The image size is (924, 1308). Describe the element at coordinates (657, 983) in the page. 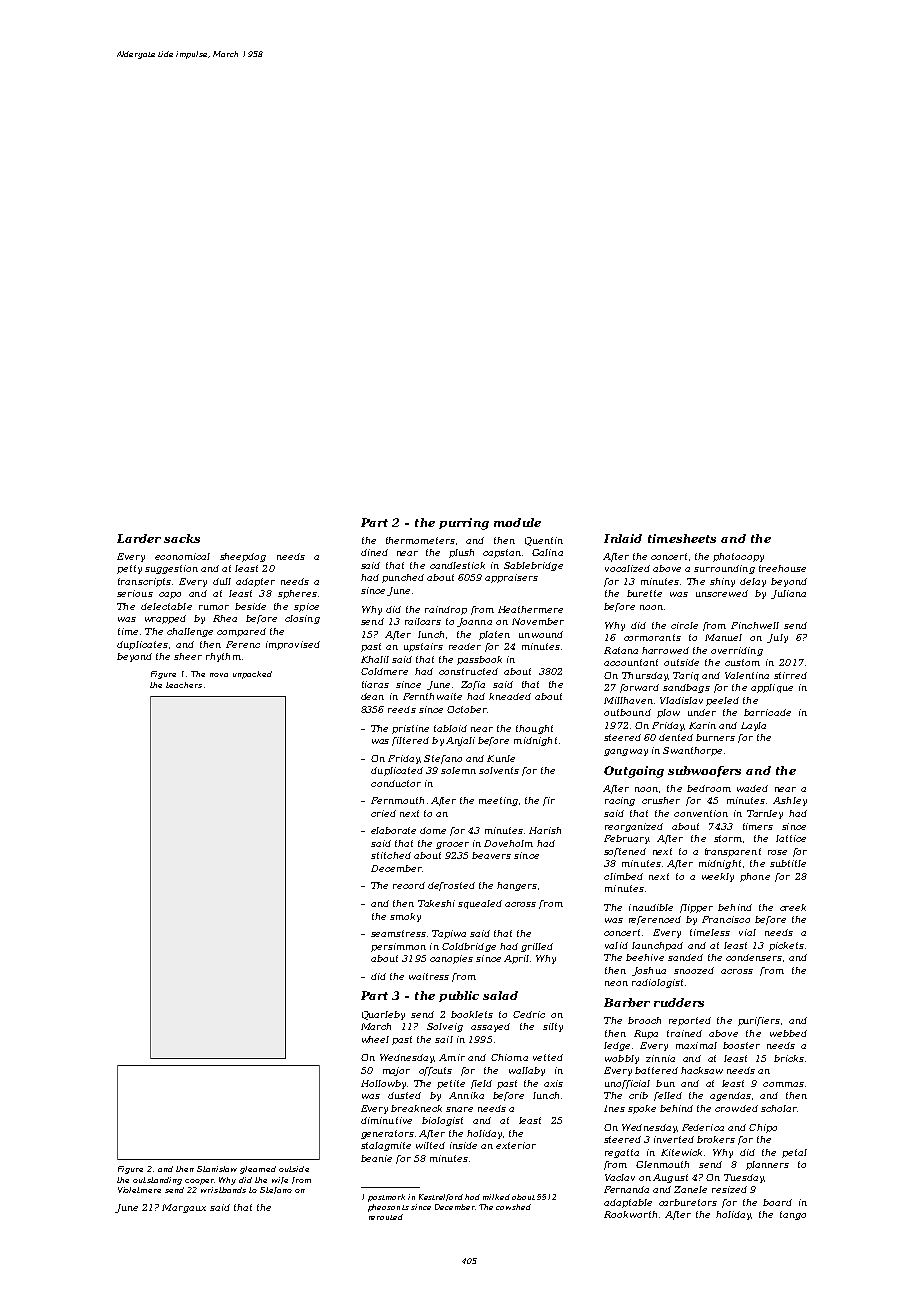

I see `radiologist` at that location.
